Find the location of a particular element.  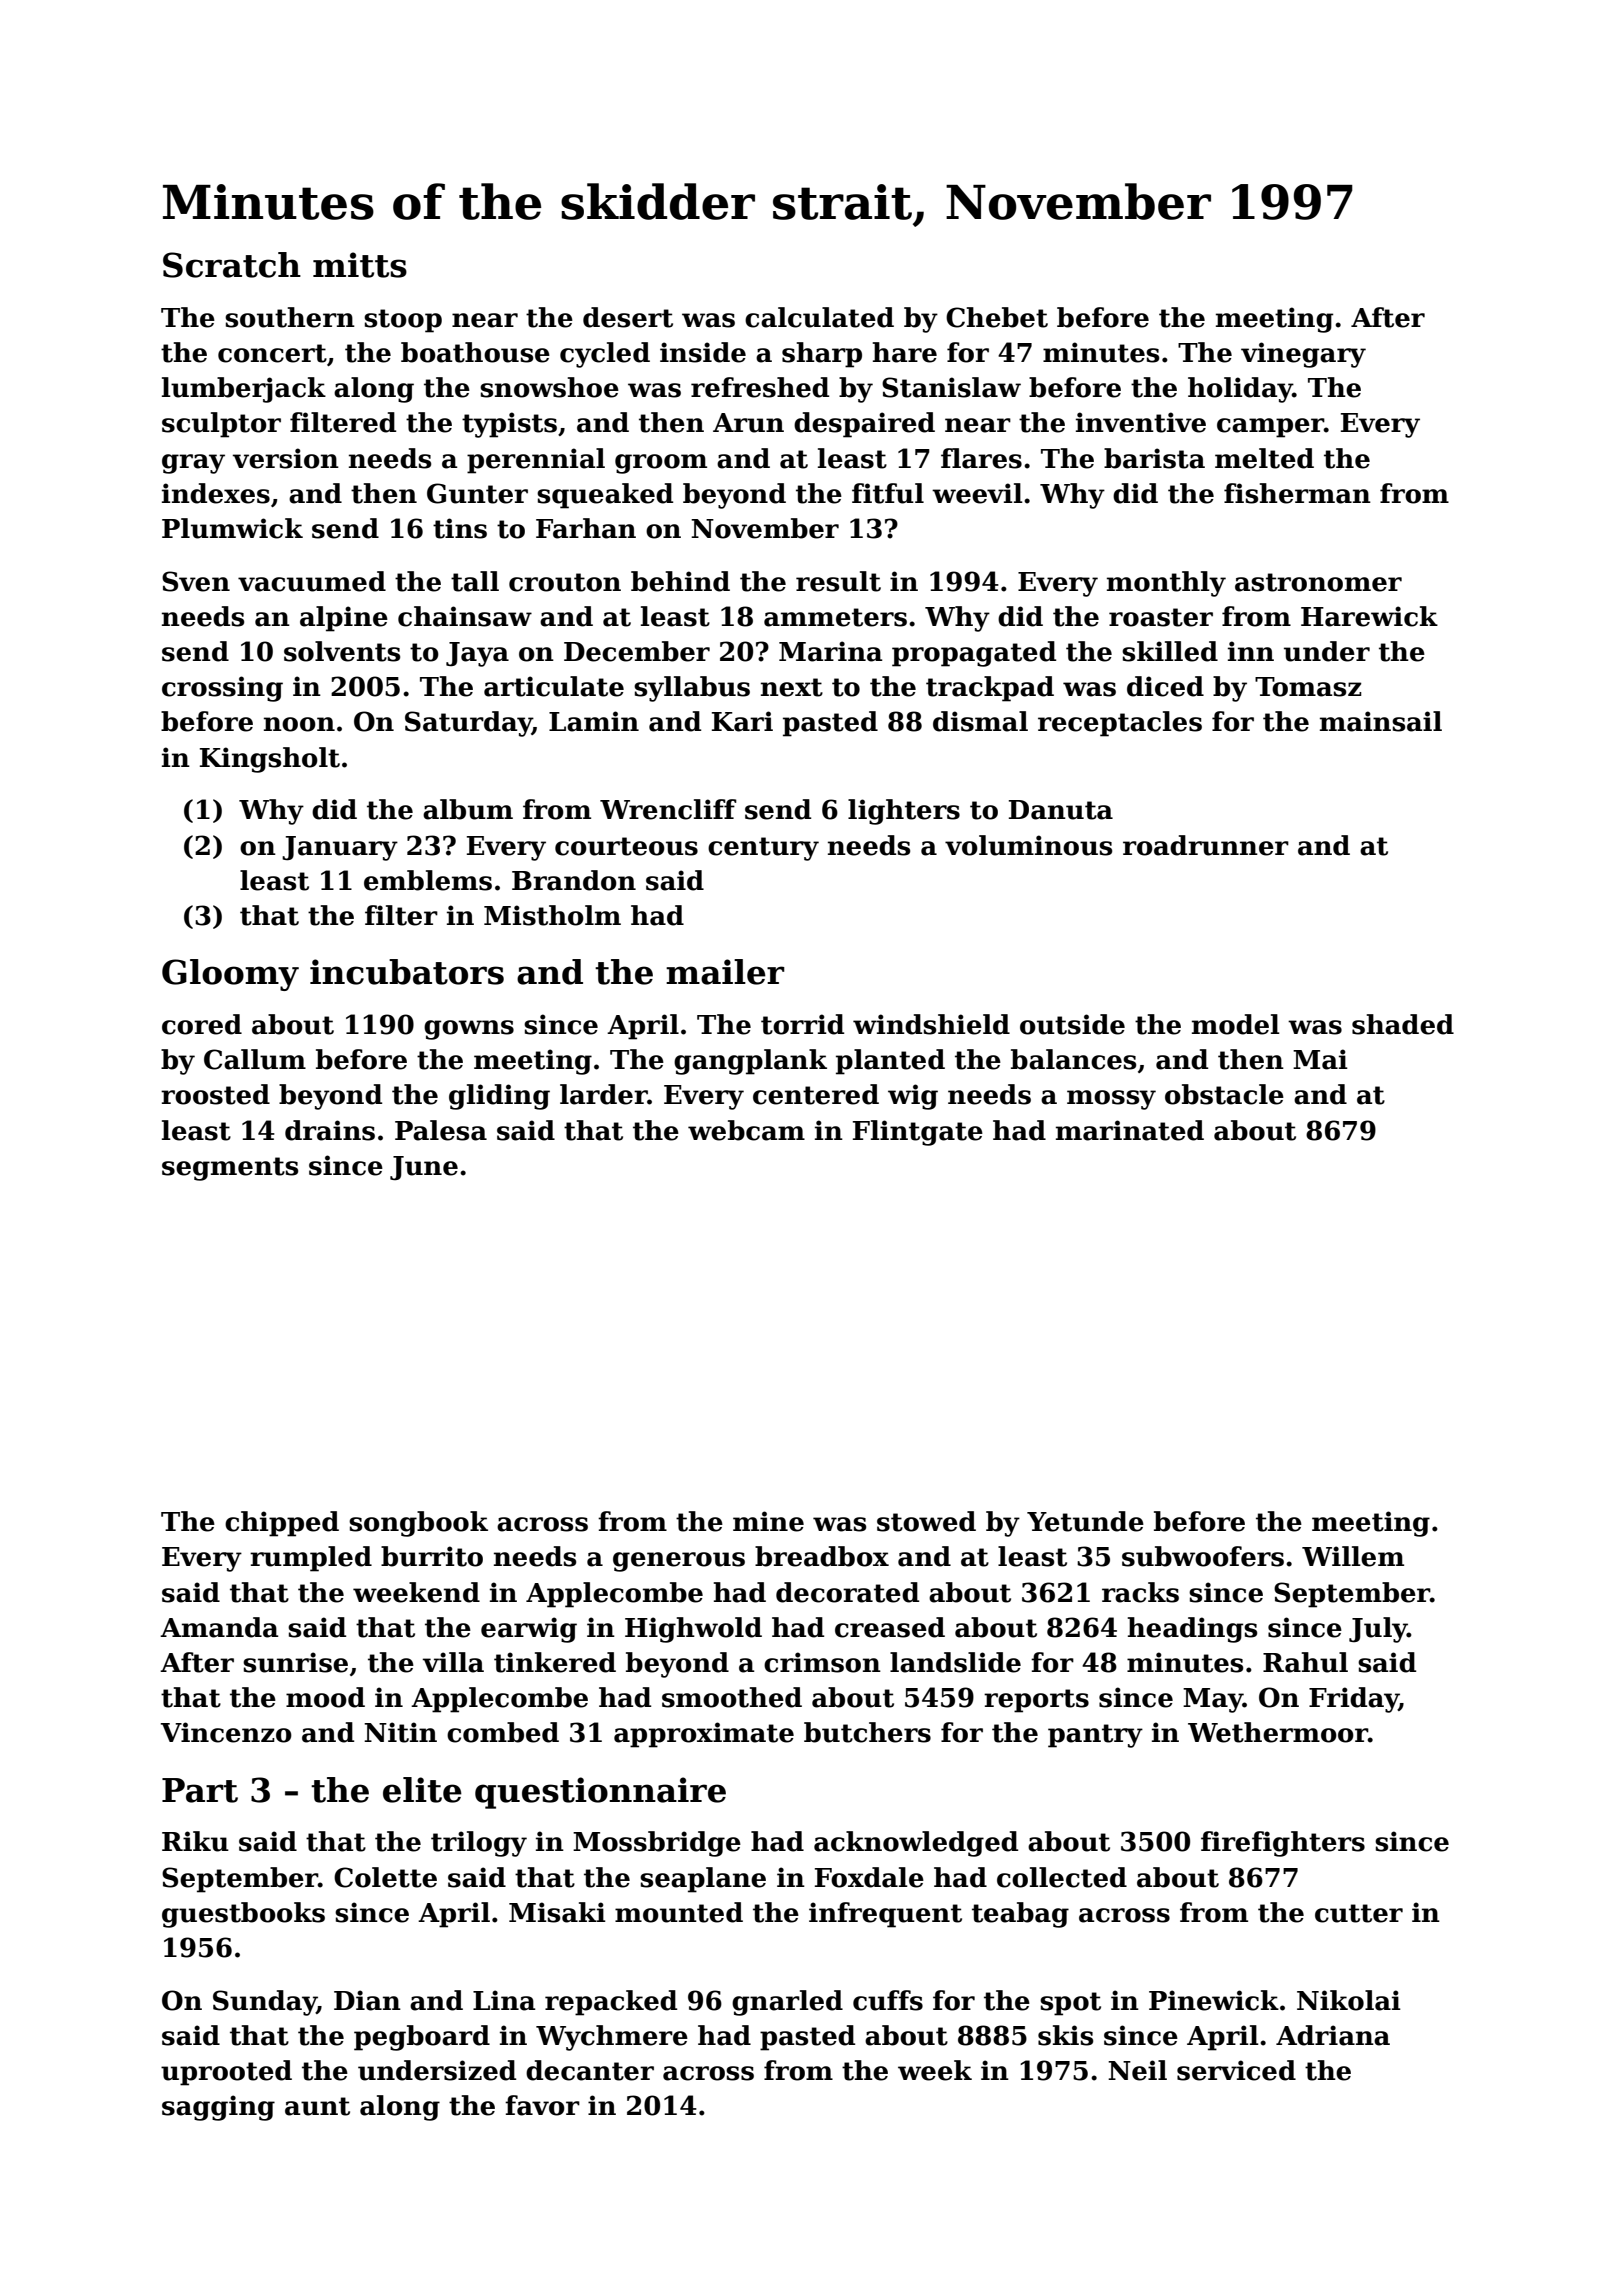

favor is located at coordinates (542, 2105).
